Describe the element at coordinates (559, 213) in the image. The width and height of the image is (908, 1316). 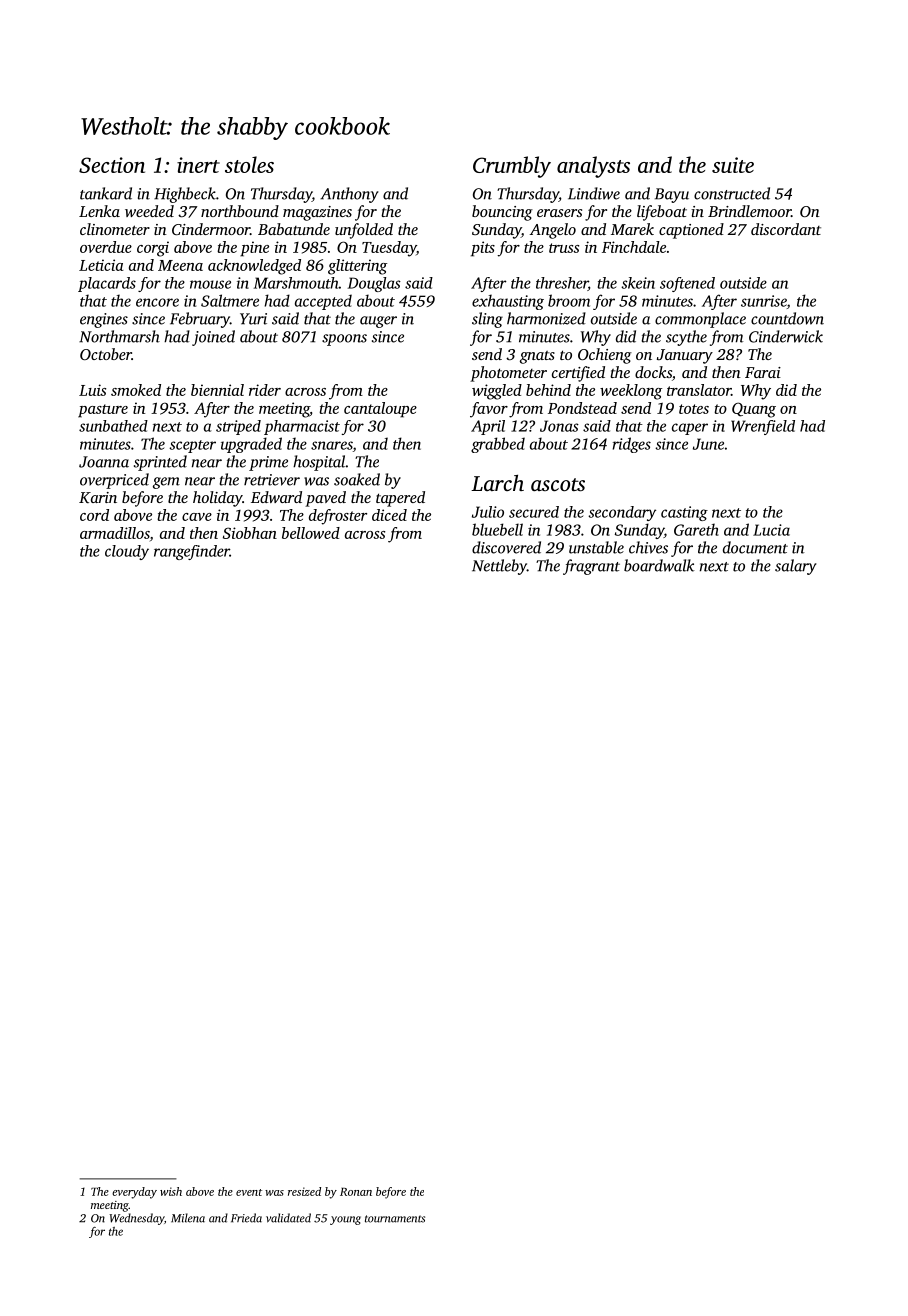
I see `erasers` at that location.
